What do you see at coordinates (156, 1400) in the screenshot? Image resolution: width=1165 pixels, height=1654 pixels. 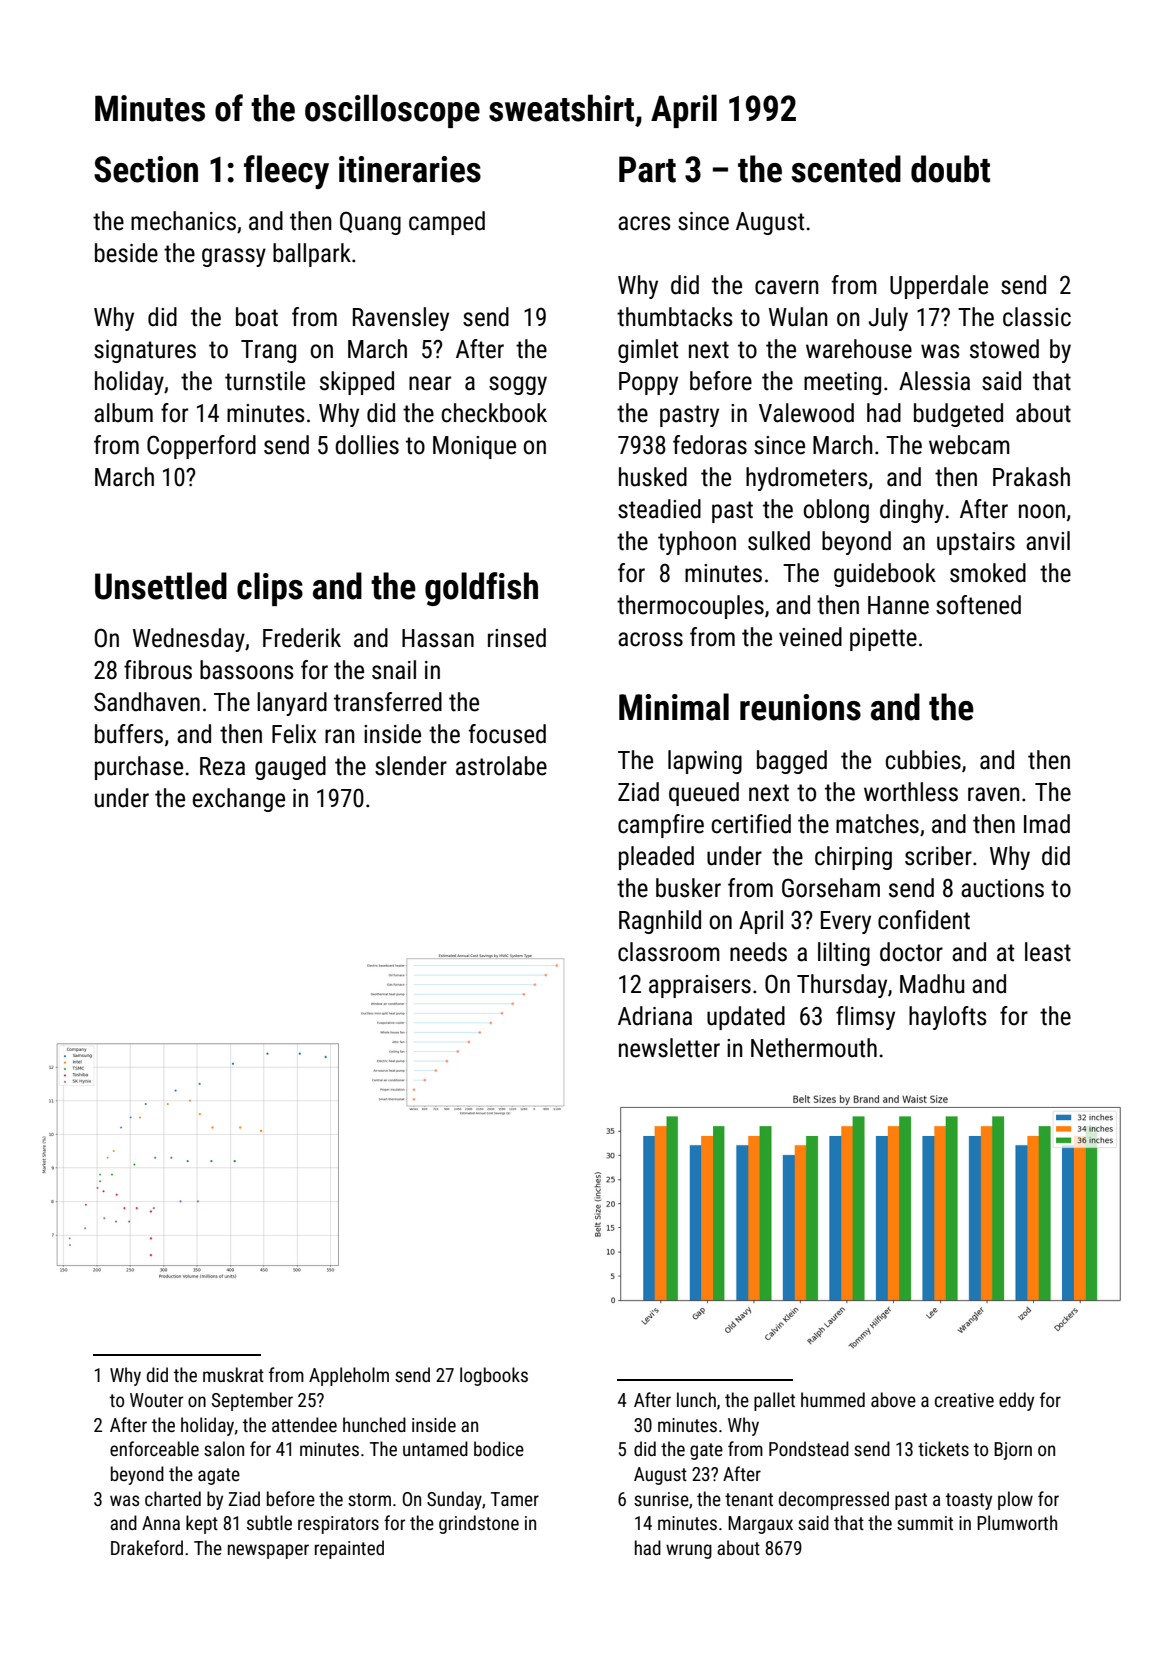 I see `Wouter` at bounding box center [156, 1400].
